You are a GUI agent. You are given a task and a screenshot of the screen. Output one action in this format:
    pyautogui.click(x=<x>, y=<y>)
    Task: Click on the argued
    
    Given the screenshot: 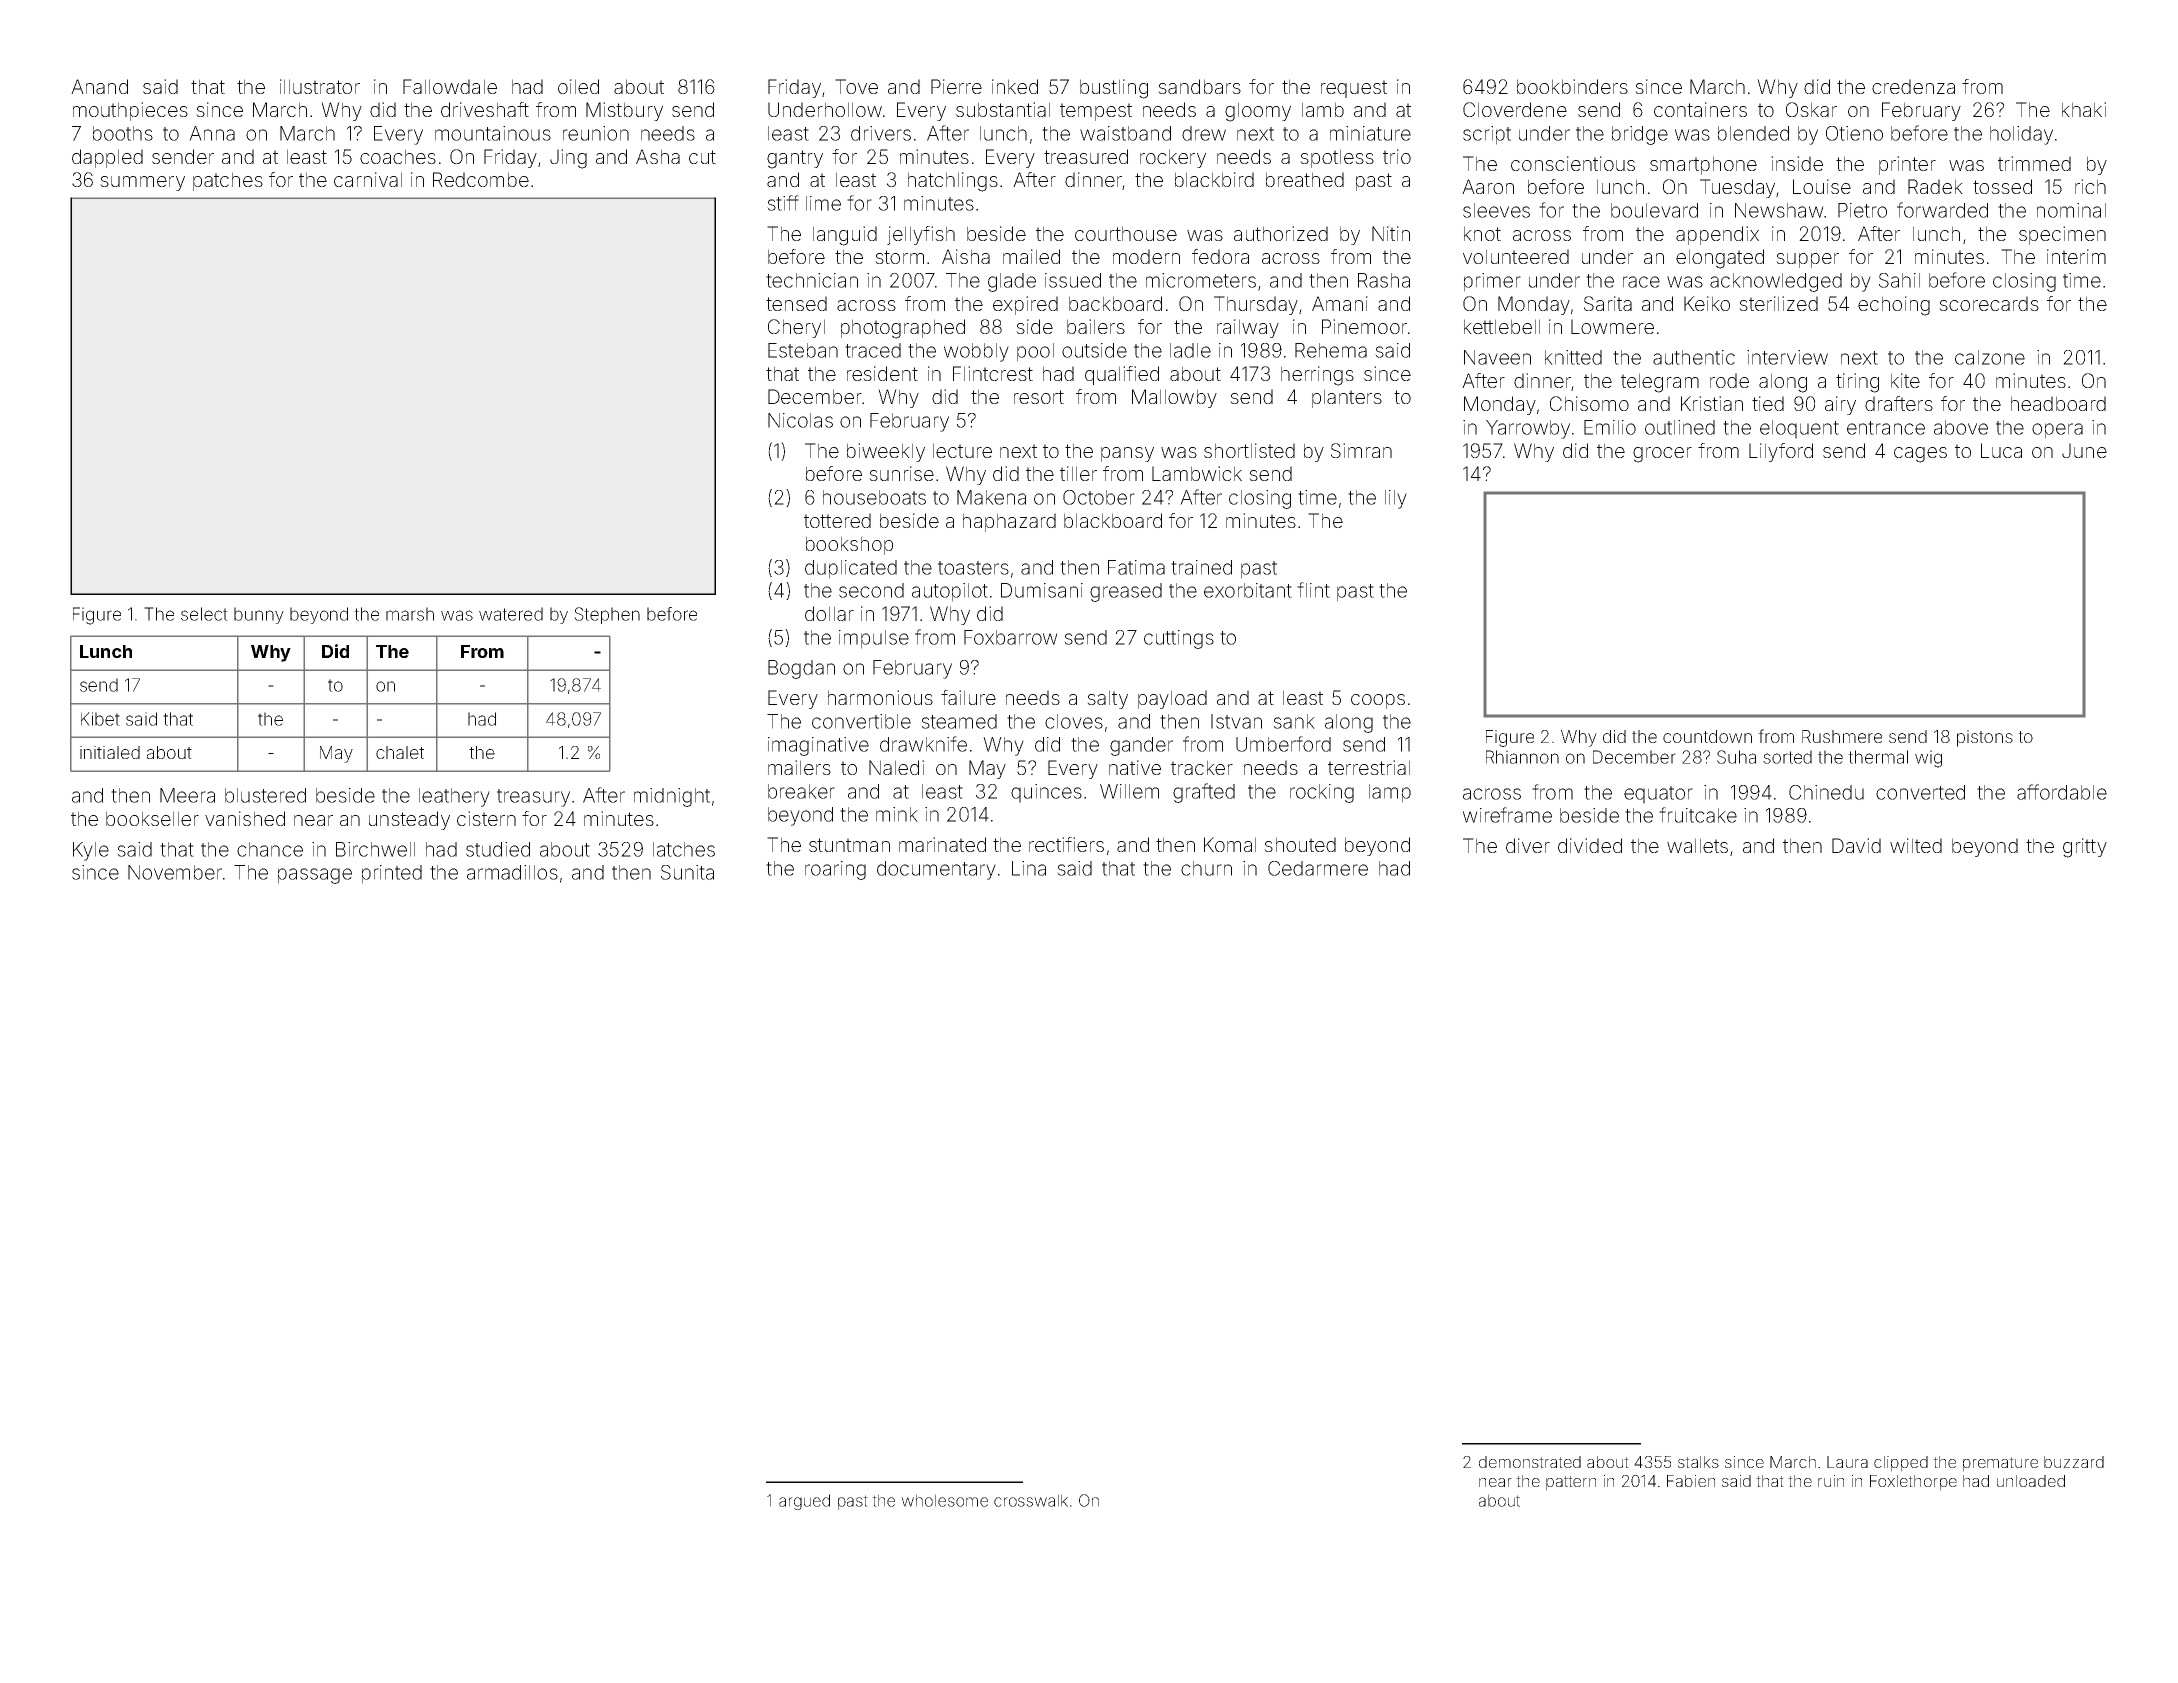 What is the action you would take?
    pyautogui.click(x=804, y=1502)
